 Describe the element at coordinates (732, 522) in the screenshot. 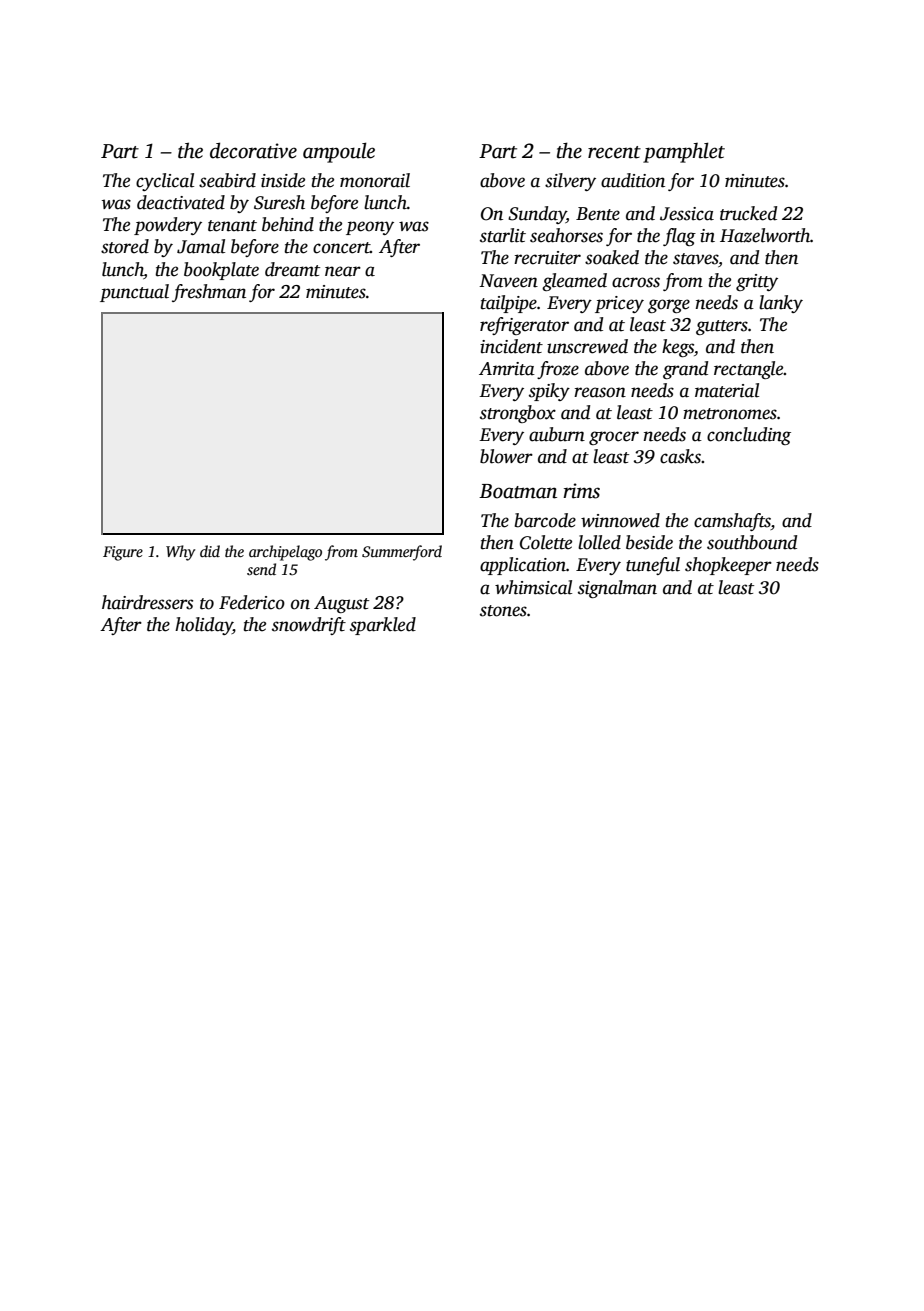

I see `camshafts` at that location.
